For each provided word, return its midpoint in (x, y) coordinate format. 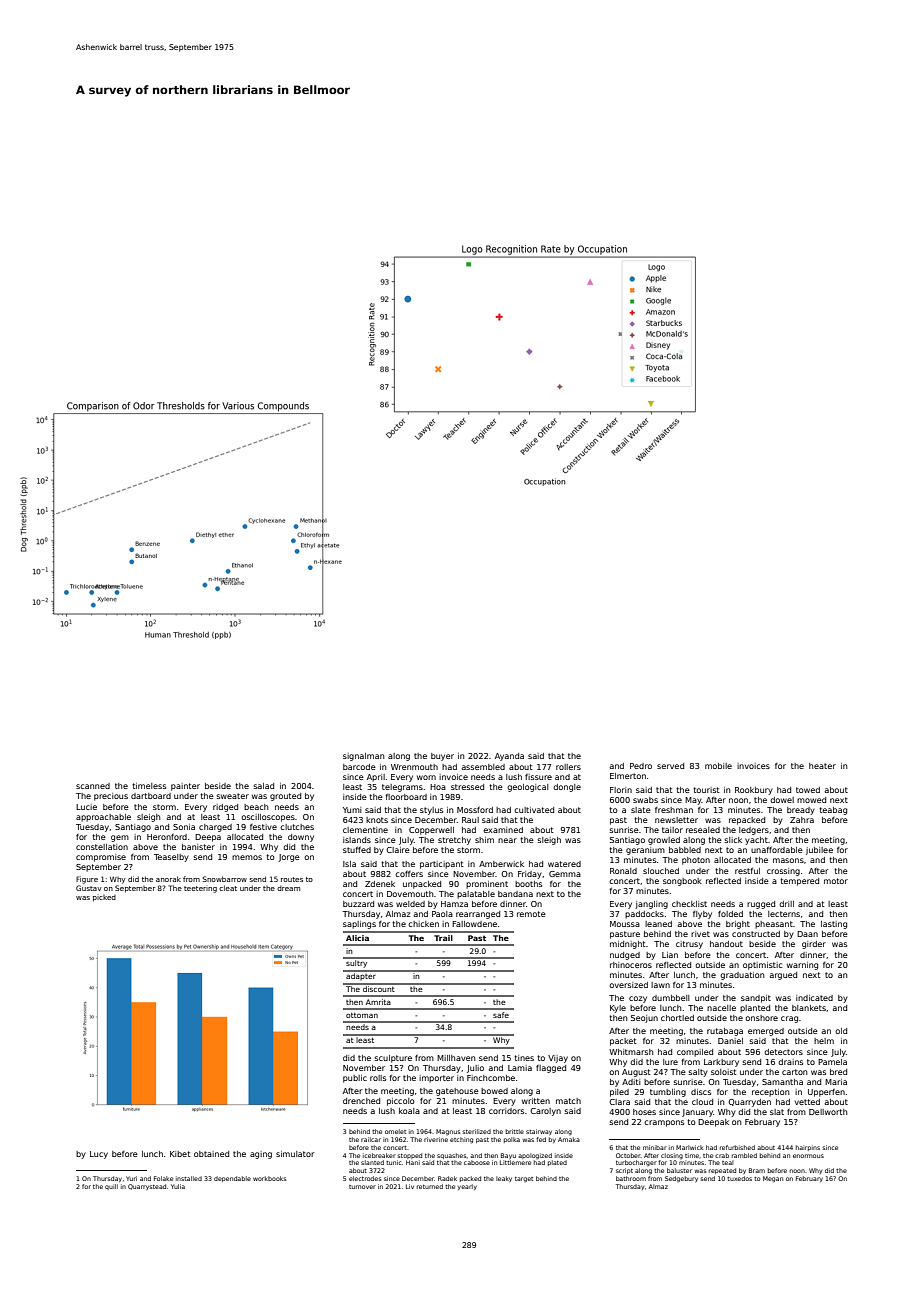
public (355, 1079)
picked (104, 898)
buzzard (358, 904)
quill (111, 1187)
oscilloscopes (268, 818)
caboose (477, 1162)
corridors (506, 1111)
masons (788, 860)
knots (377, 820)
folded (730, 914)
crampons (664, 1123)
